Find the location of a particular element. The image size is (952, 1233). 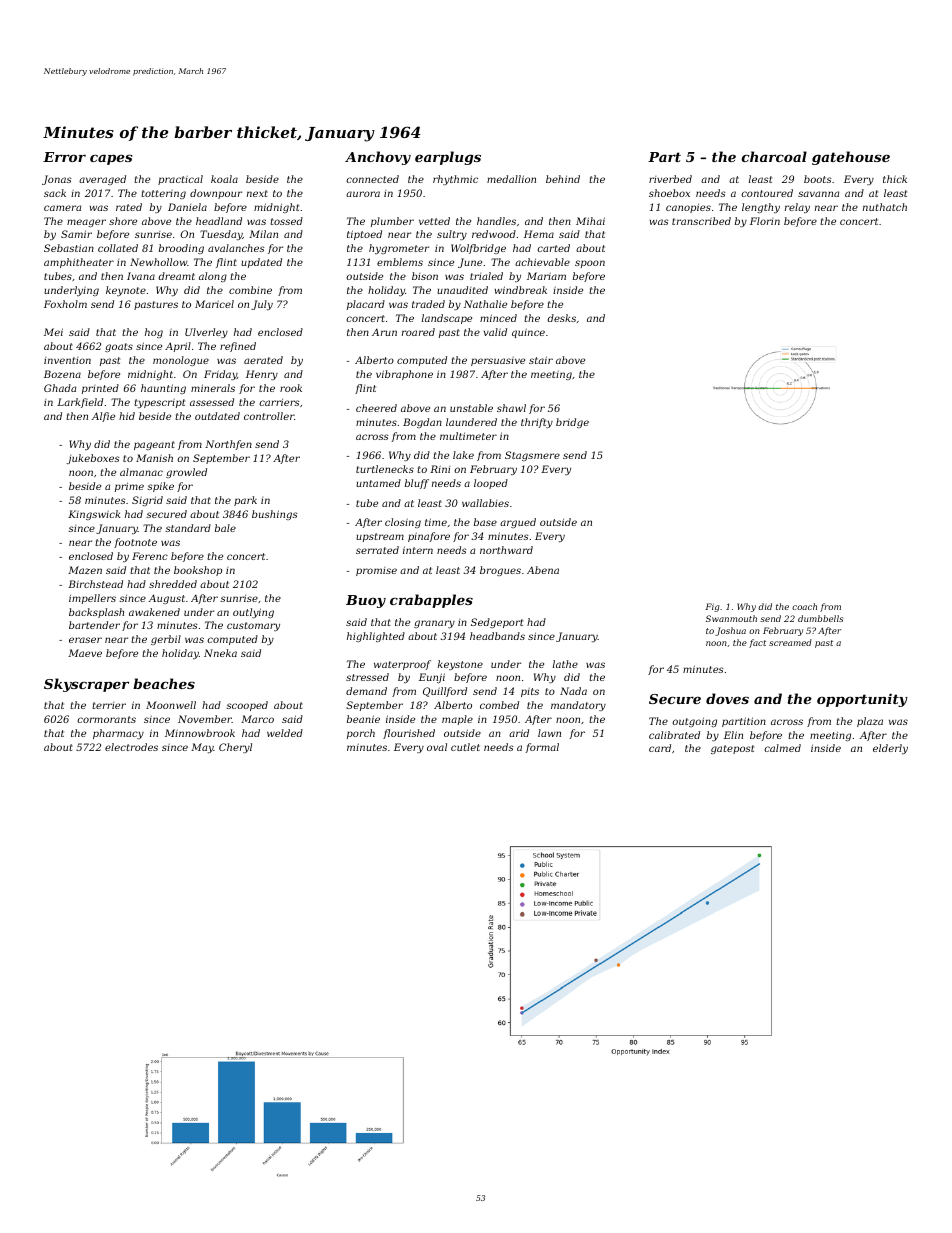

stair is located at coordinates (541, 360).
